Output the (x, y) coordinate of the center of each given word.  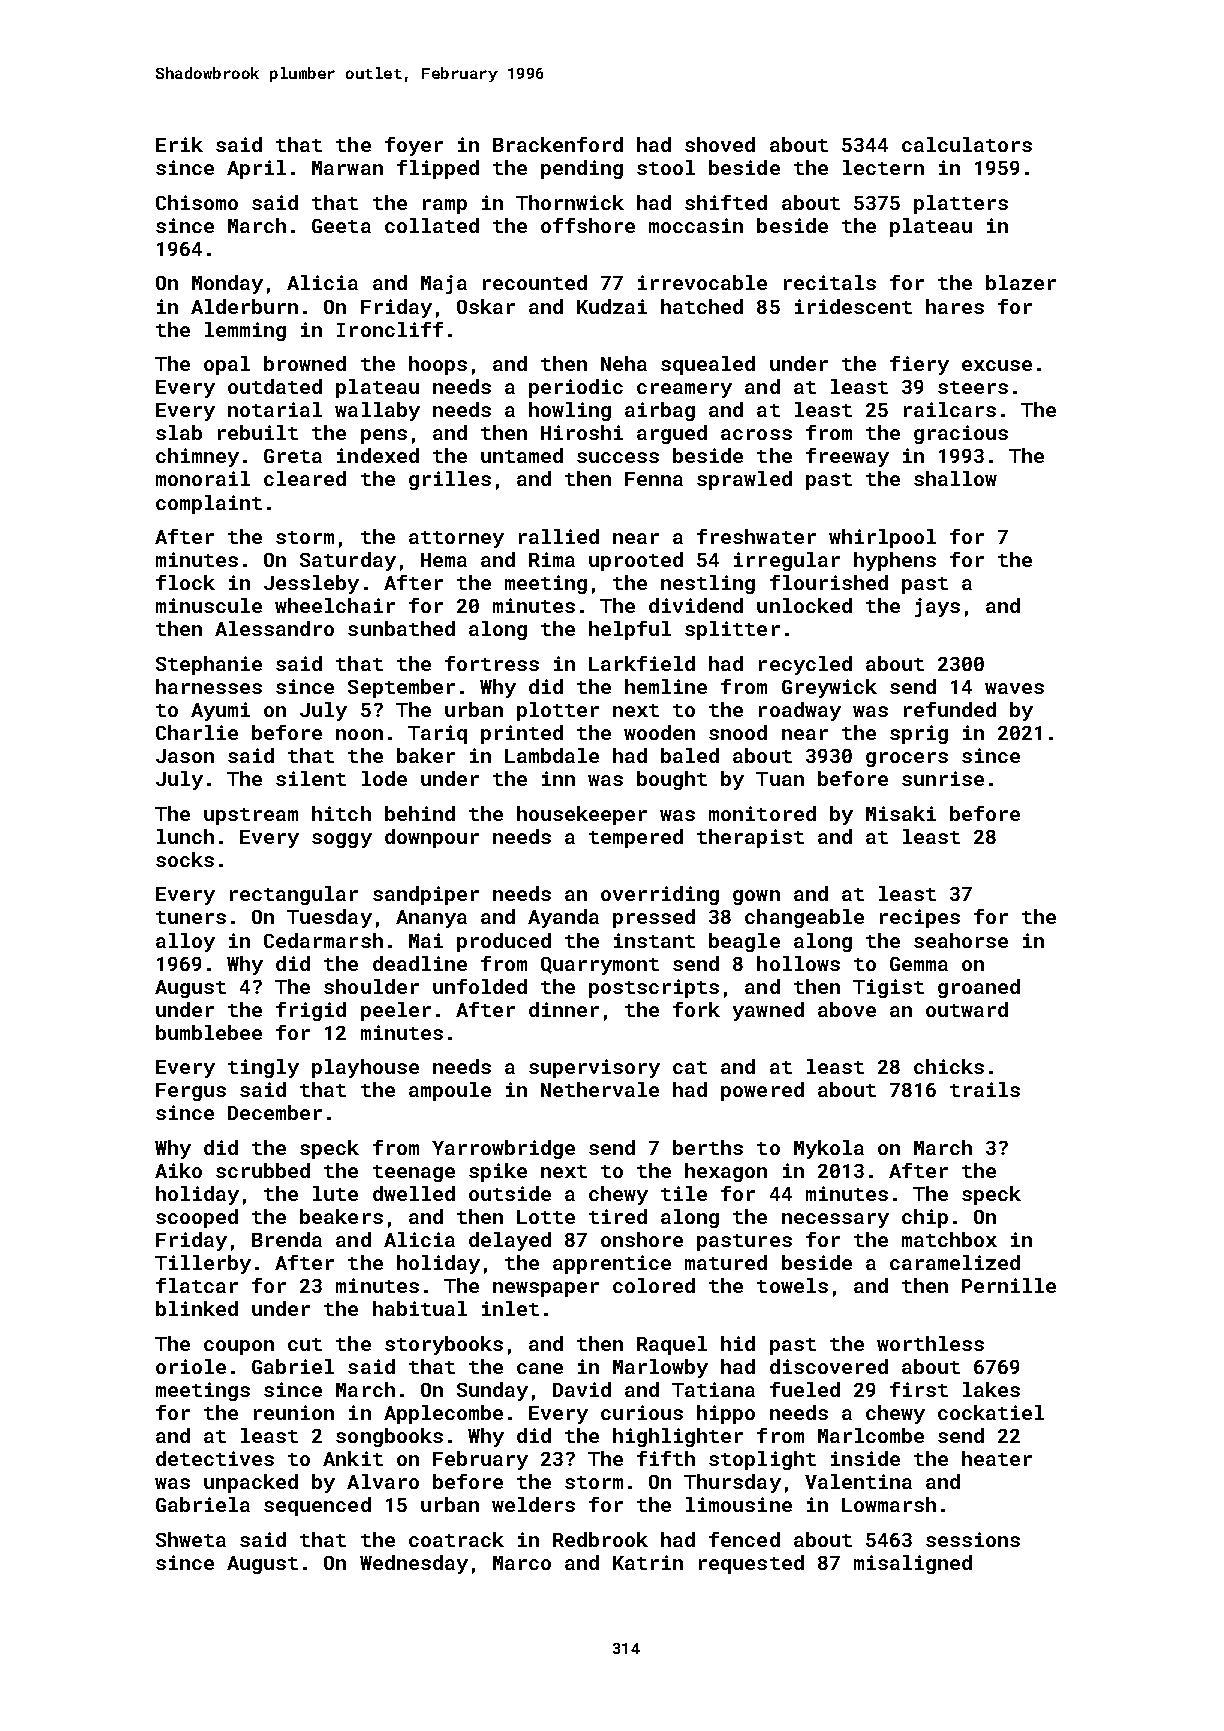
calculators (967, 144)
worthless (930, 1343)
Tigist (888, 988)
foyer (414, 146)
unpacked (251, 1483)
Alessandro (274, 628)
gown (756, 897)
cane (540, 1368)
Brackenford (558, 144)
